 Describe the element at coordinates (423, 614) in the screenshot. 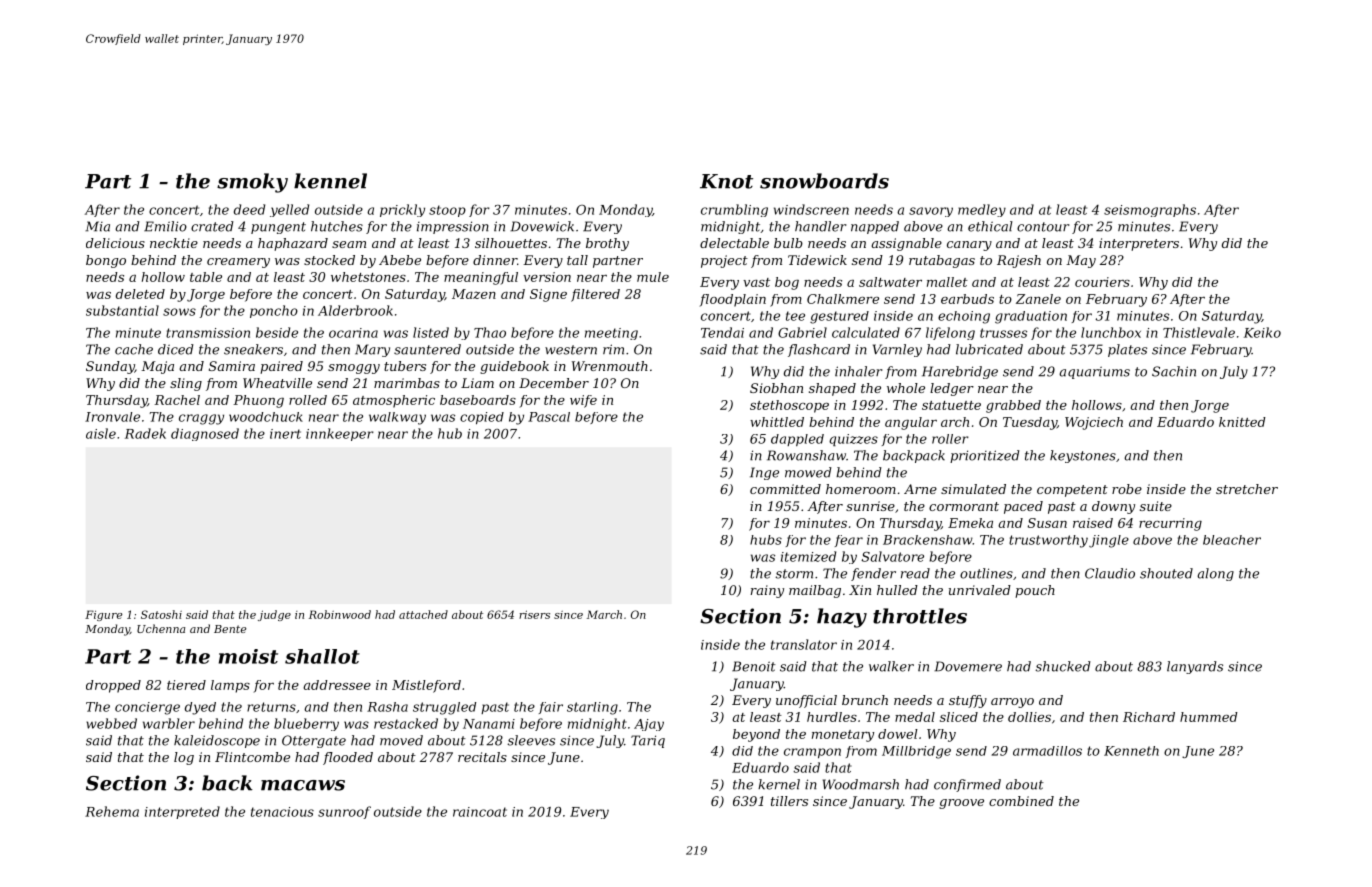

I see `attached` at that location.
